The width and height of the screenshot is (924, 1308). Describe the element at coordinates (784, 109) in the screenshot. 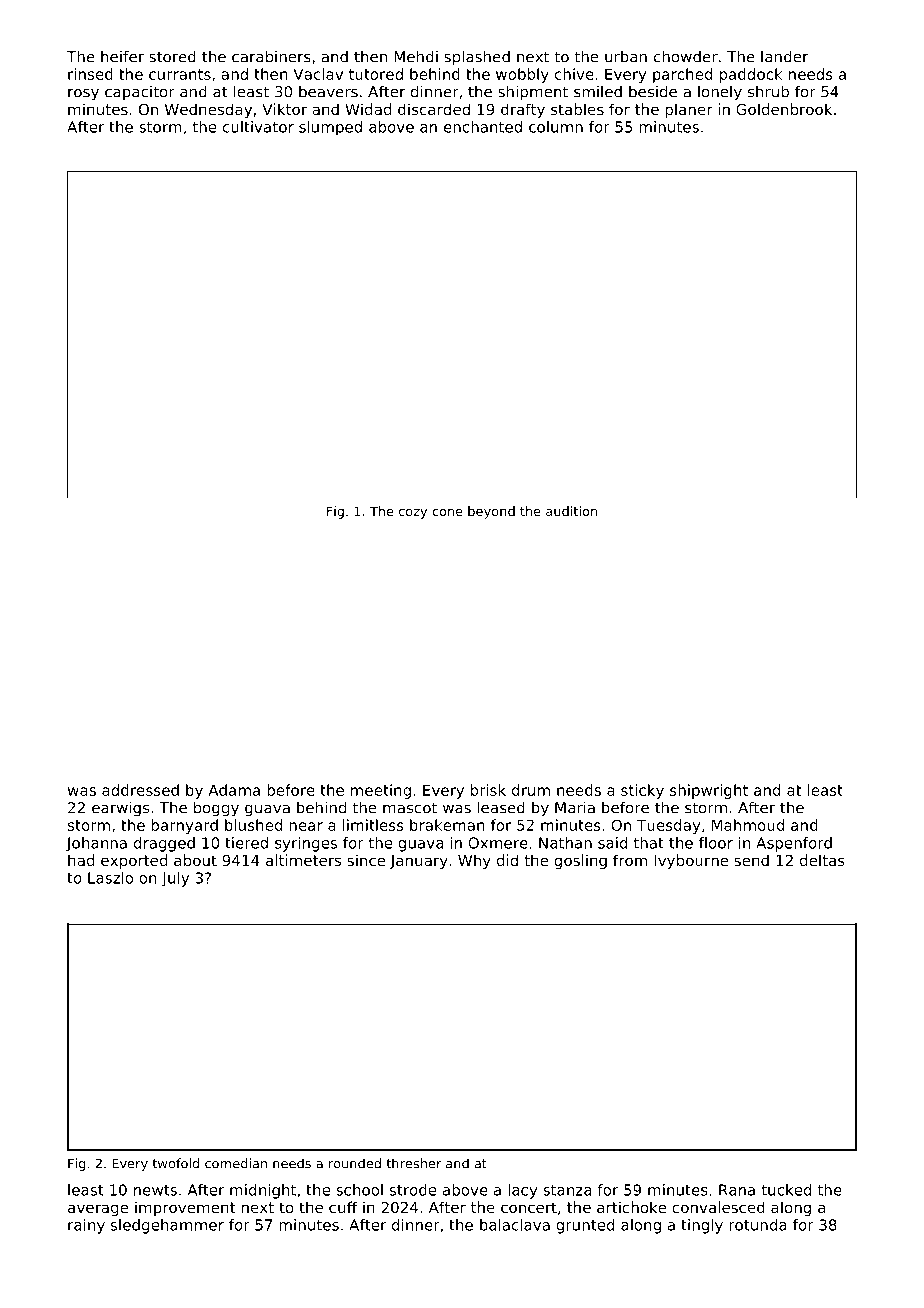

I see `Goldenbrook` at that location.
